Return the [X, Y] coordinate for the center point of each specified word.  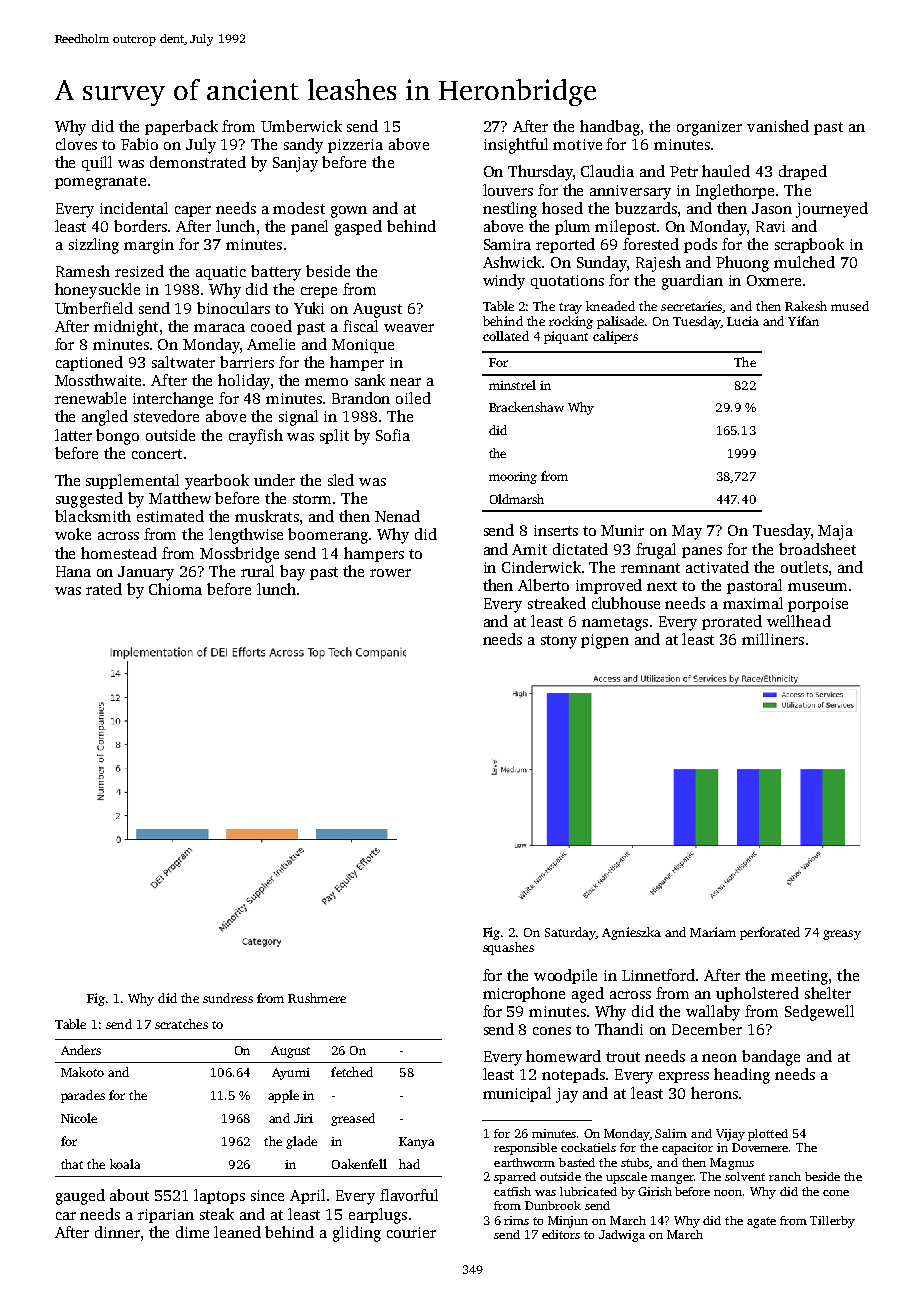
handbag [610, 128]
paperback [181, 127]
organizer [709, 128]
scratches [181, 1024]
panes [702, 552]
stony [559, 642]
